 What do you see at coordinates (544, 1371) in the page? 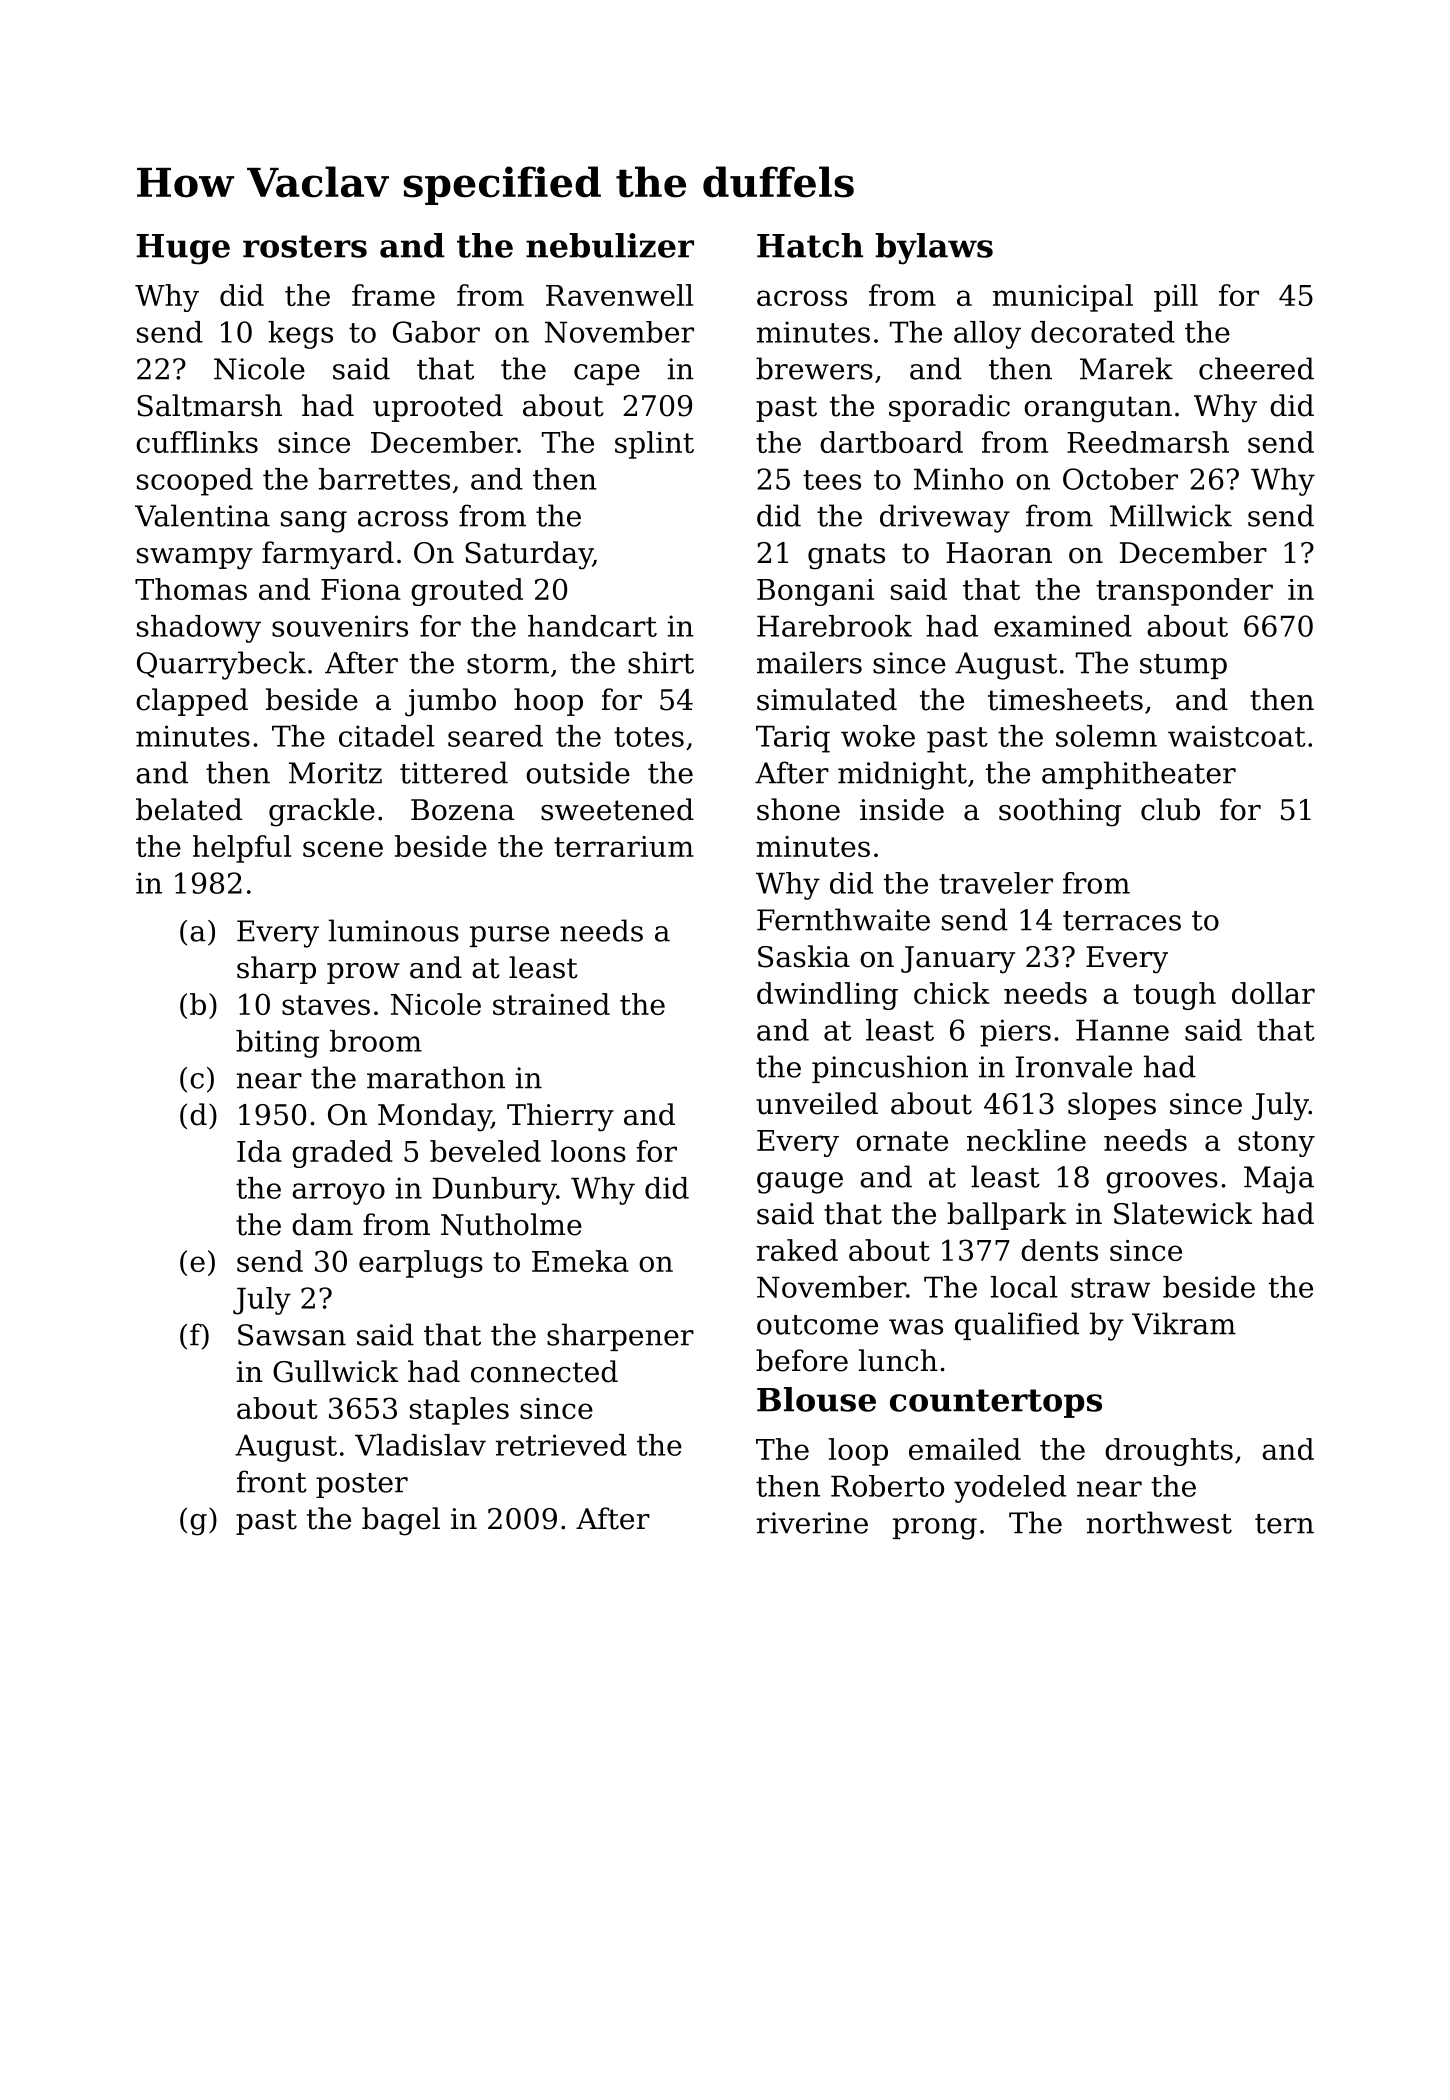
I see `connected` at bounding box center [544, 1371].
